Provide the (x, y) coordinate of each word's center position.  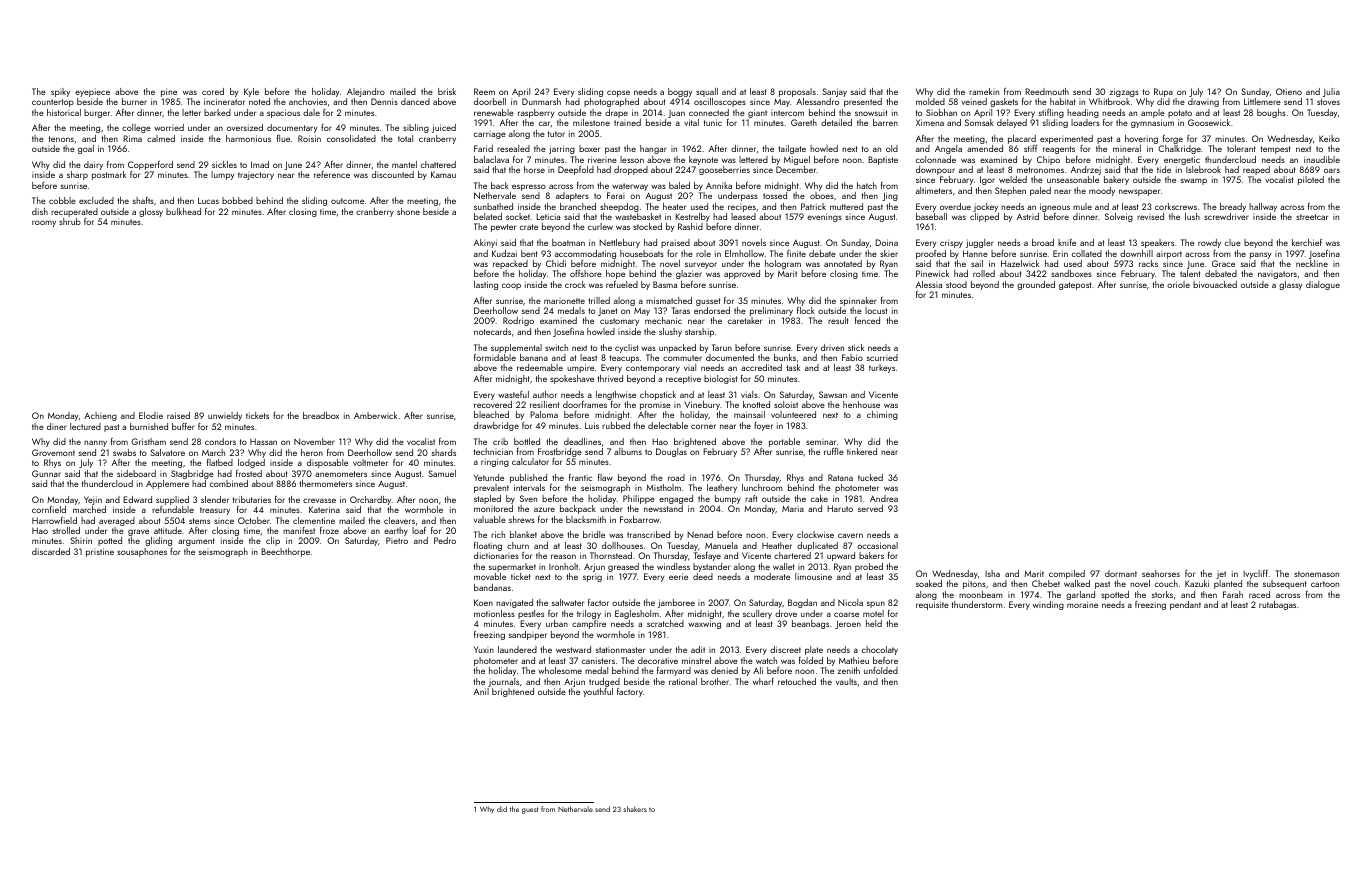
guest (530, 810)
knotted (756, 404)
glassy (1290, 285)
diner (57, 426)
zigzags (1124, 92)
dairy (93, 165)
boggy (680, 92)
